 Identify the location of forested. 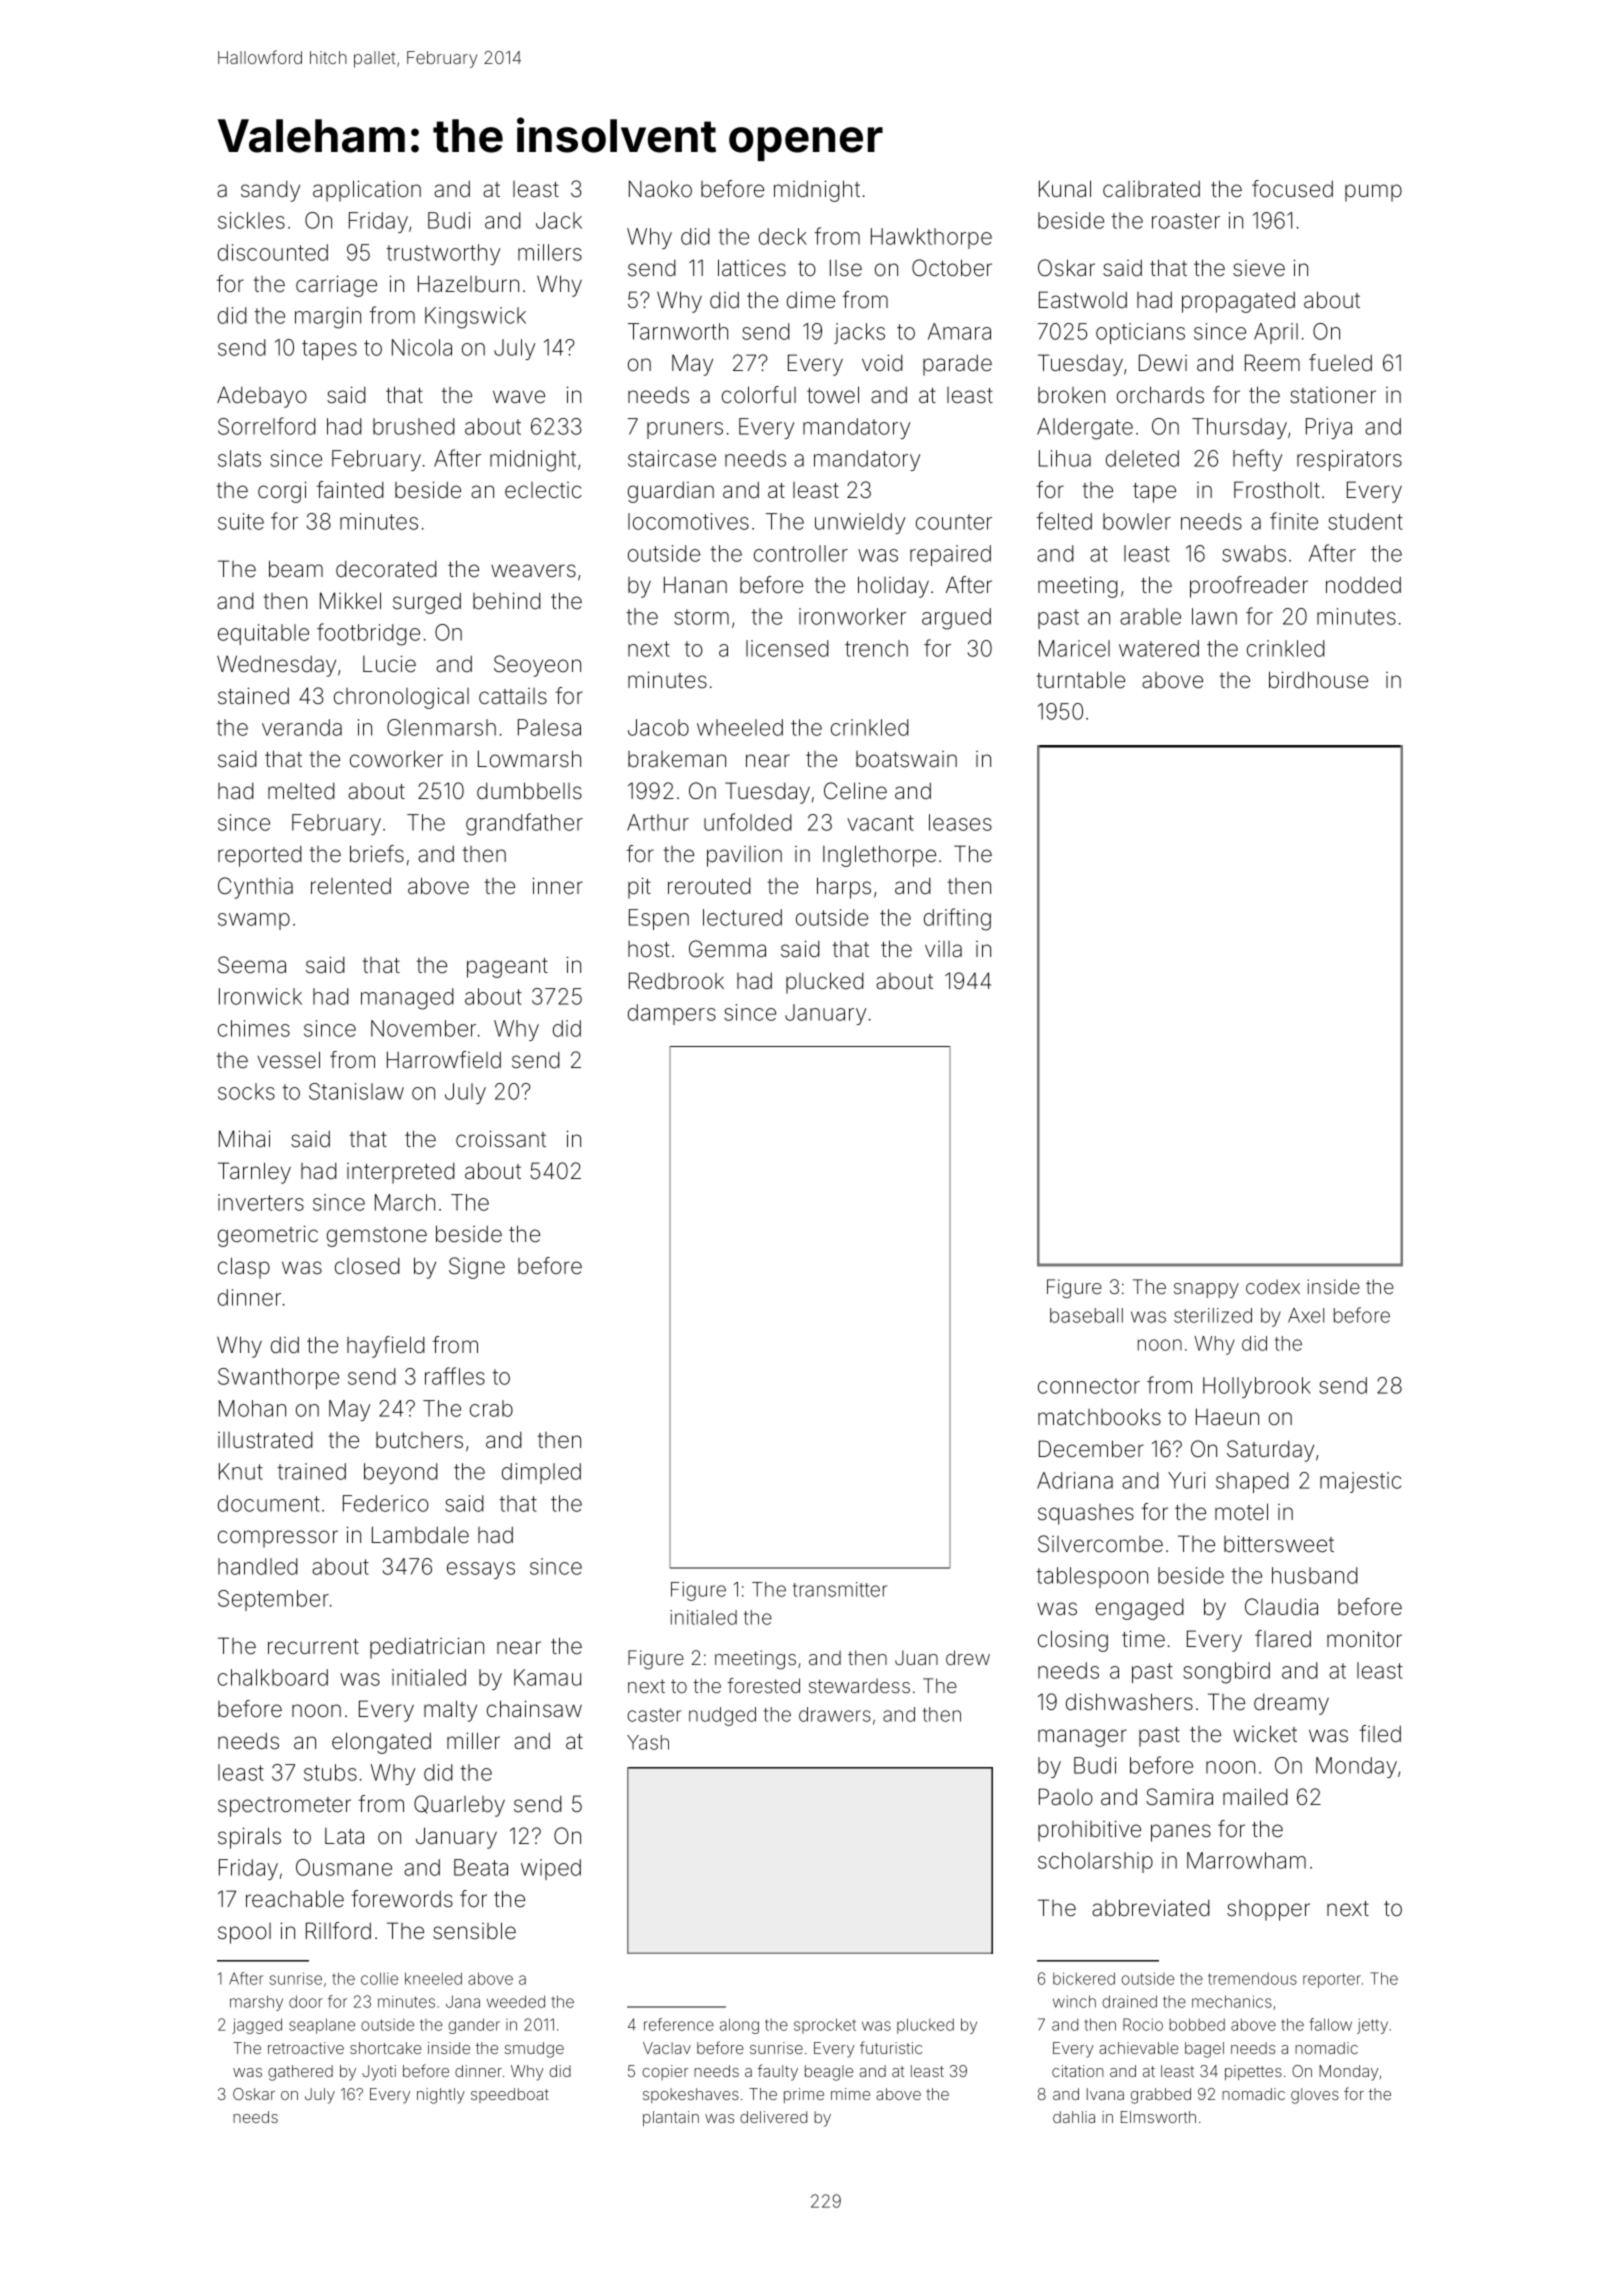
(763, 1685).
